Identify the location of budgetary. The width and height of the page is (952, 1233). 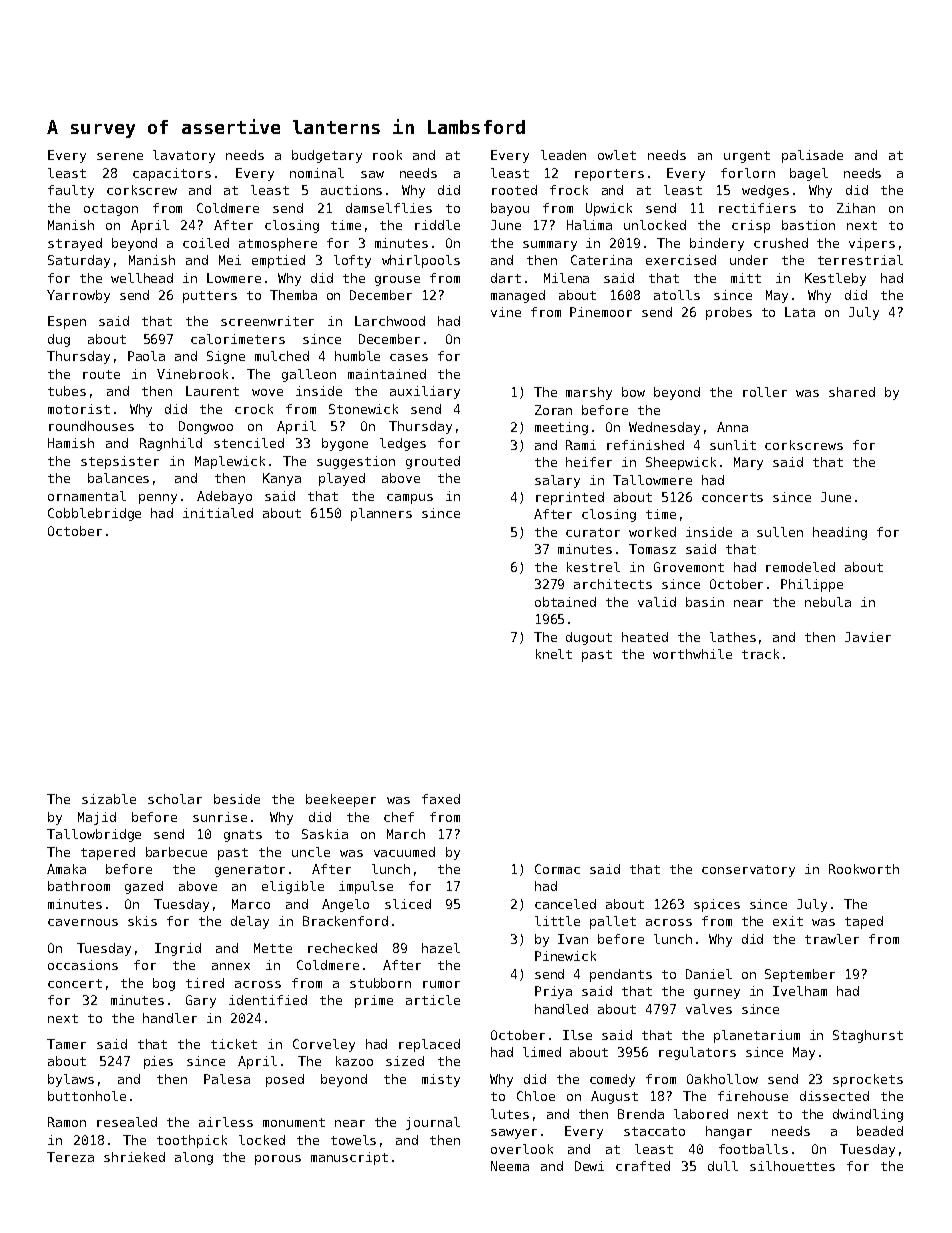
(327, 156).
